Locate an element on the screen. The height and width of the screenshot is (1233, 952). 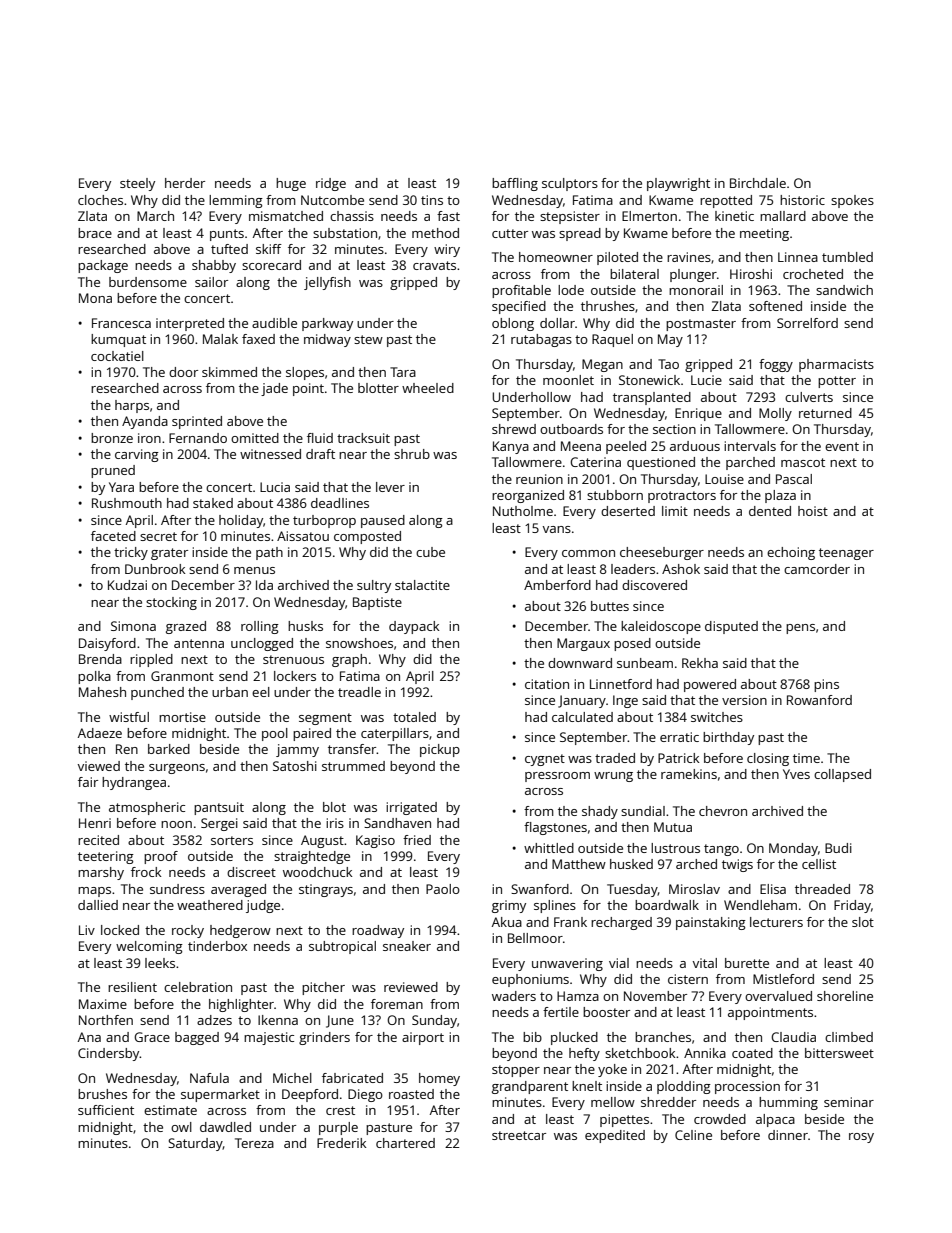
event is located at coordinates (842, 446).
